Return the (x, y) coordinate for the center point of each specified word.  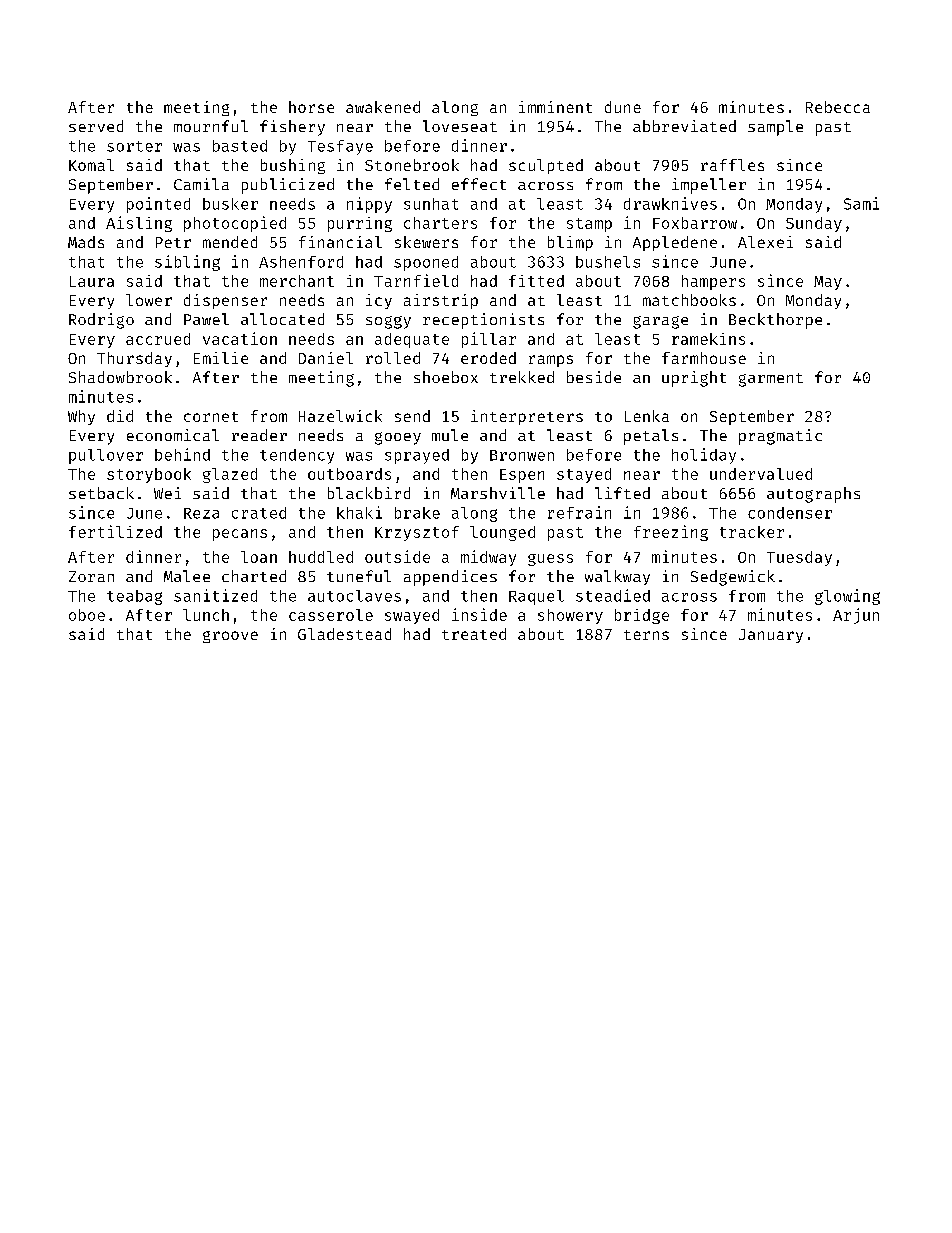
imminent (555, 107)
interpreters (527, 417)
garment (771, 380)
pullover (106, 456)
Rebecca (838, 107)
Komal (91, 165)
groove (230, 637)
